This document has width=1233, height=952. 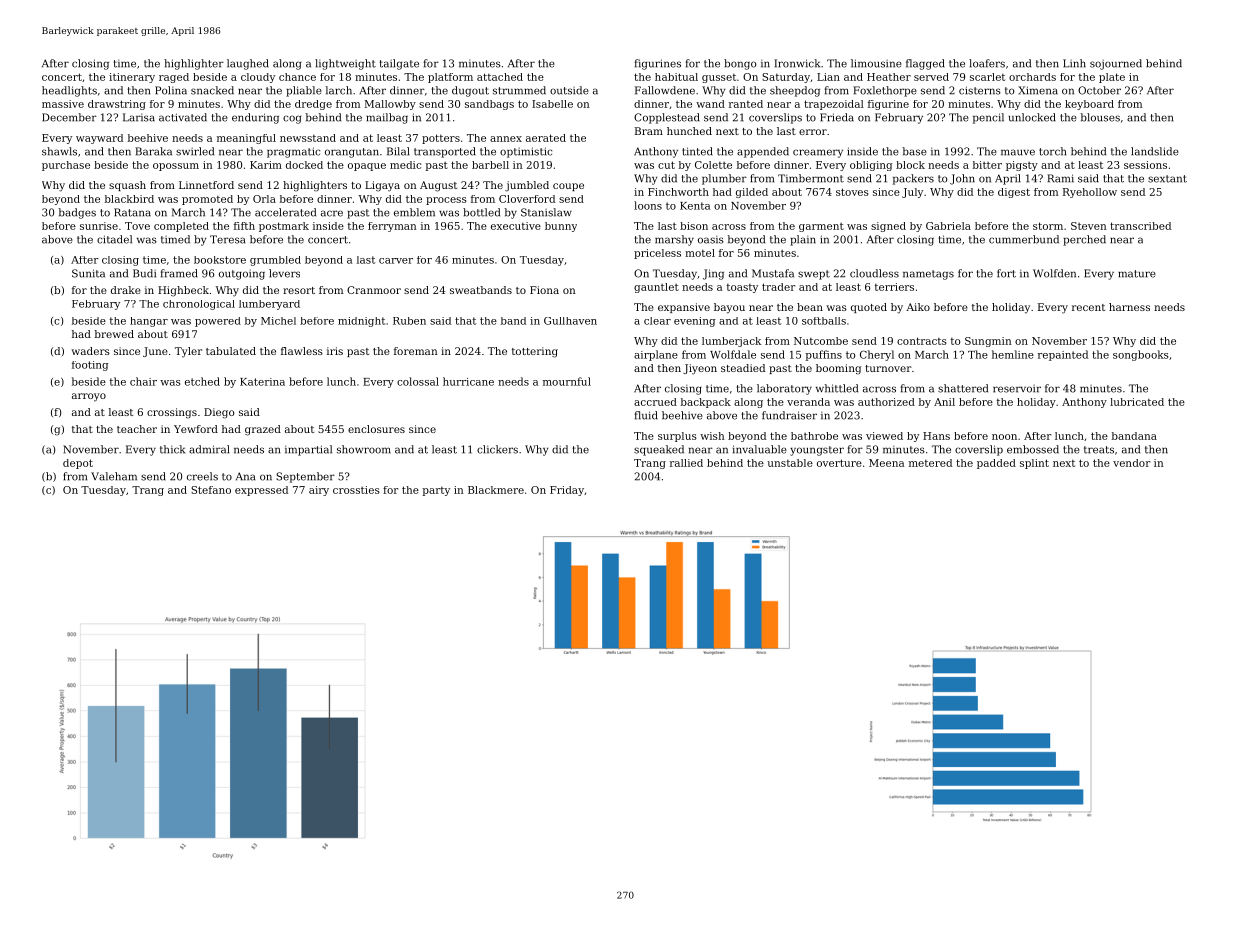 What do you see at coordinates (78, 464) in the document?
I see `depot` at bounding box center [78, 464].
